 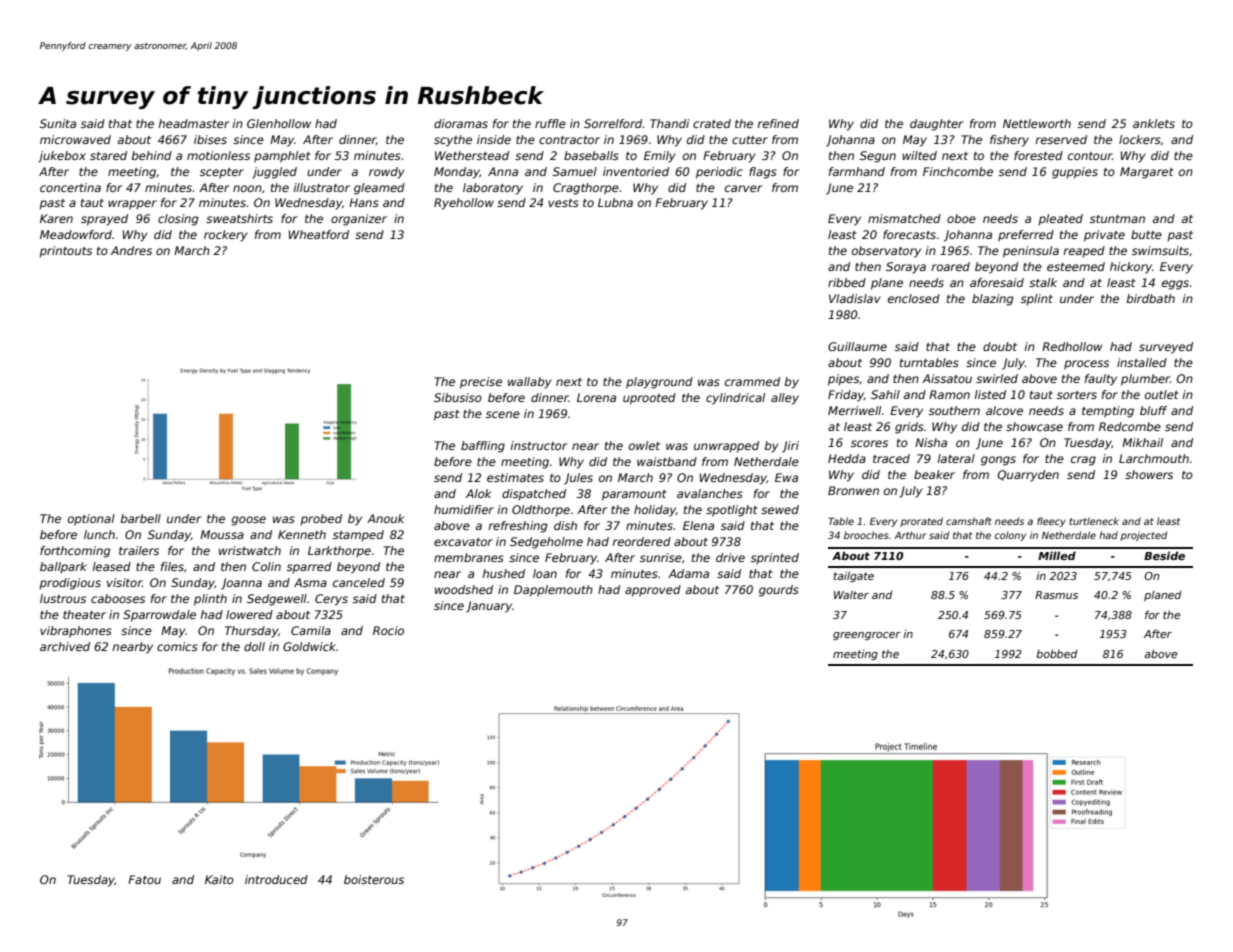 I want to click on enclosed, so click(x=914, y=298).
